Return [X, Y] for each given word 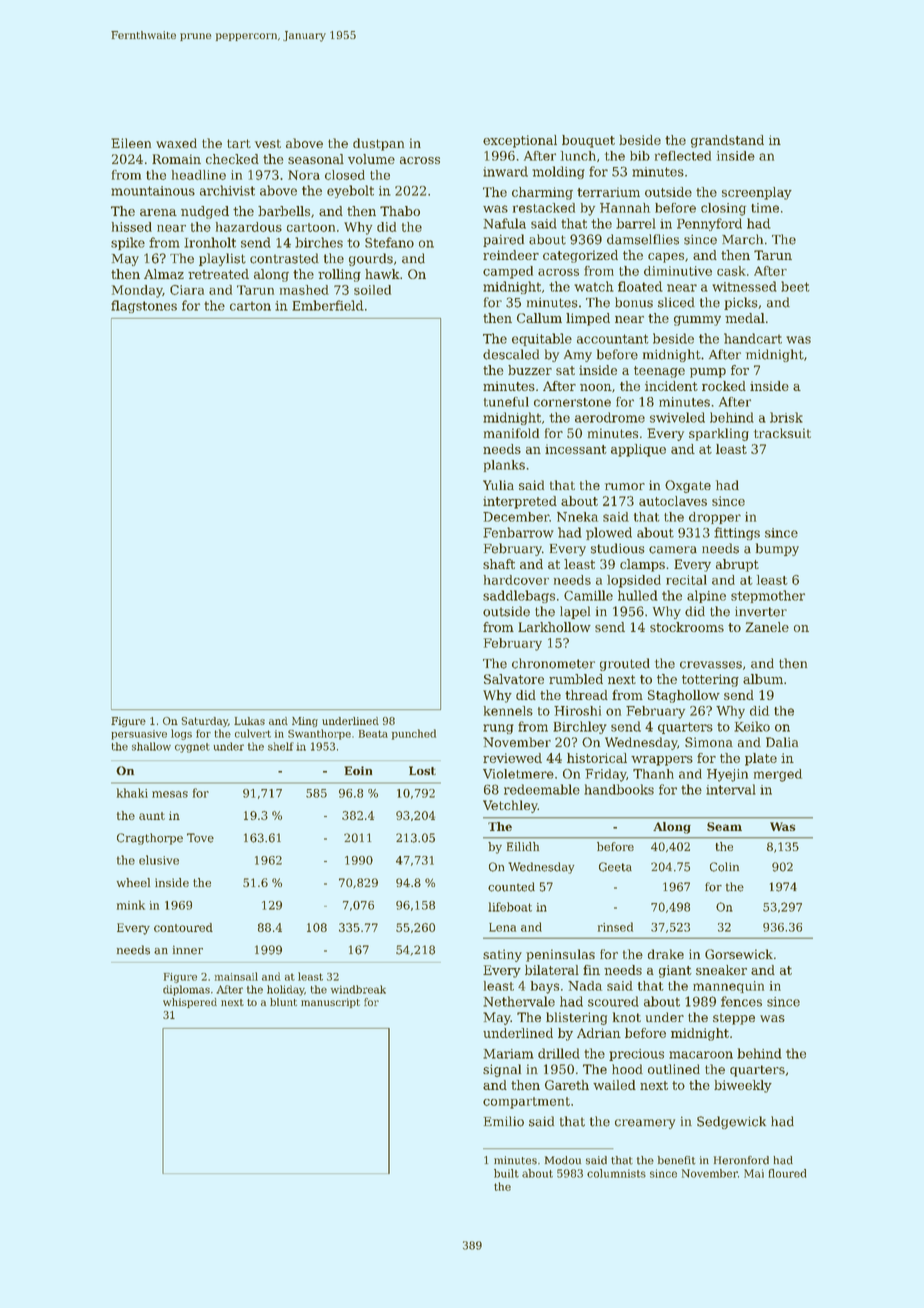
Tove [200, 838]
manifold [511, 433]
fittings [737, 533]
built [506, 1173]
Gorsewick [739, 954]
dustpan [378, 144]
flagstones [144, 306]
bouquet [588, 141]
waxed [176, 143]
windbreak [358, 989]
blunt [283, 1002]
